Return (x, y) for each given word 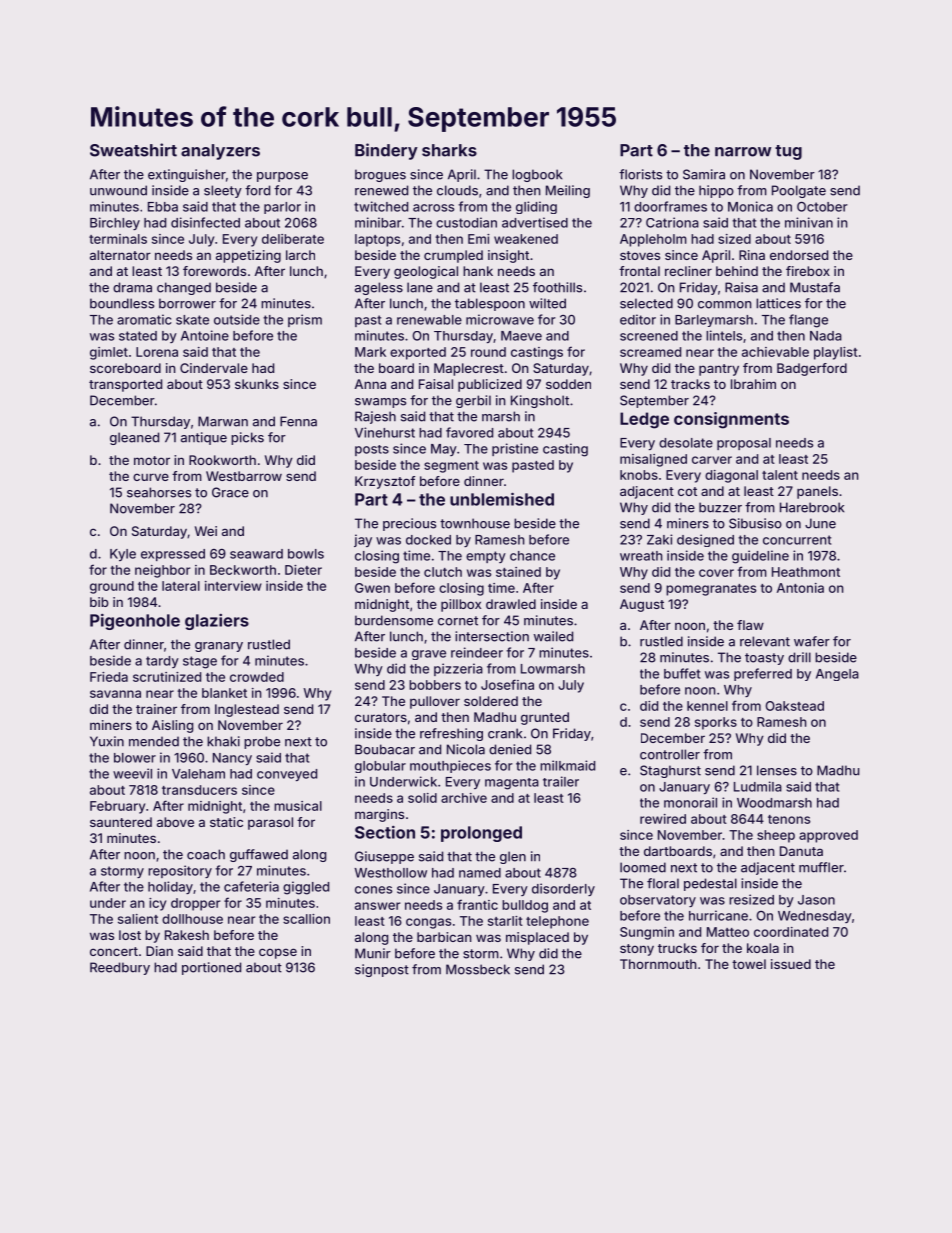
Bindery (386, 151)
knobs (639, 475)
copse (278, 953)
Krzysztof (385, 482)
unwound (118, 190)
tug (788, 152)
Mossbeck (478, 969)
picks (247, 438)
